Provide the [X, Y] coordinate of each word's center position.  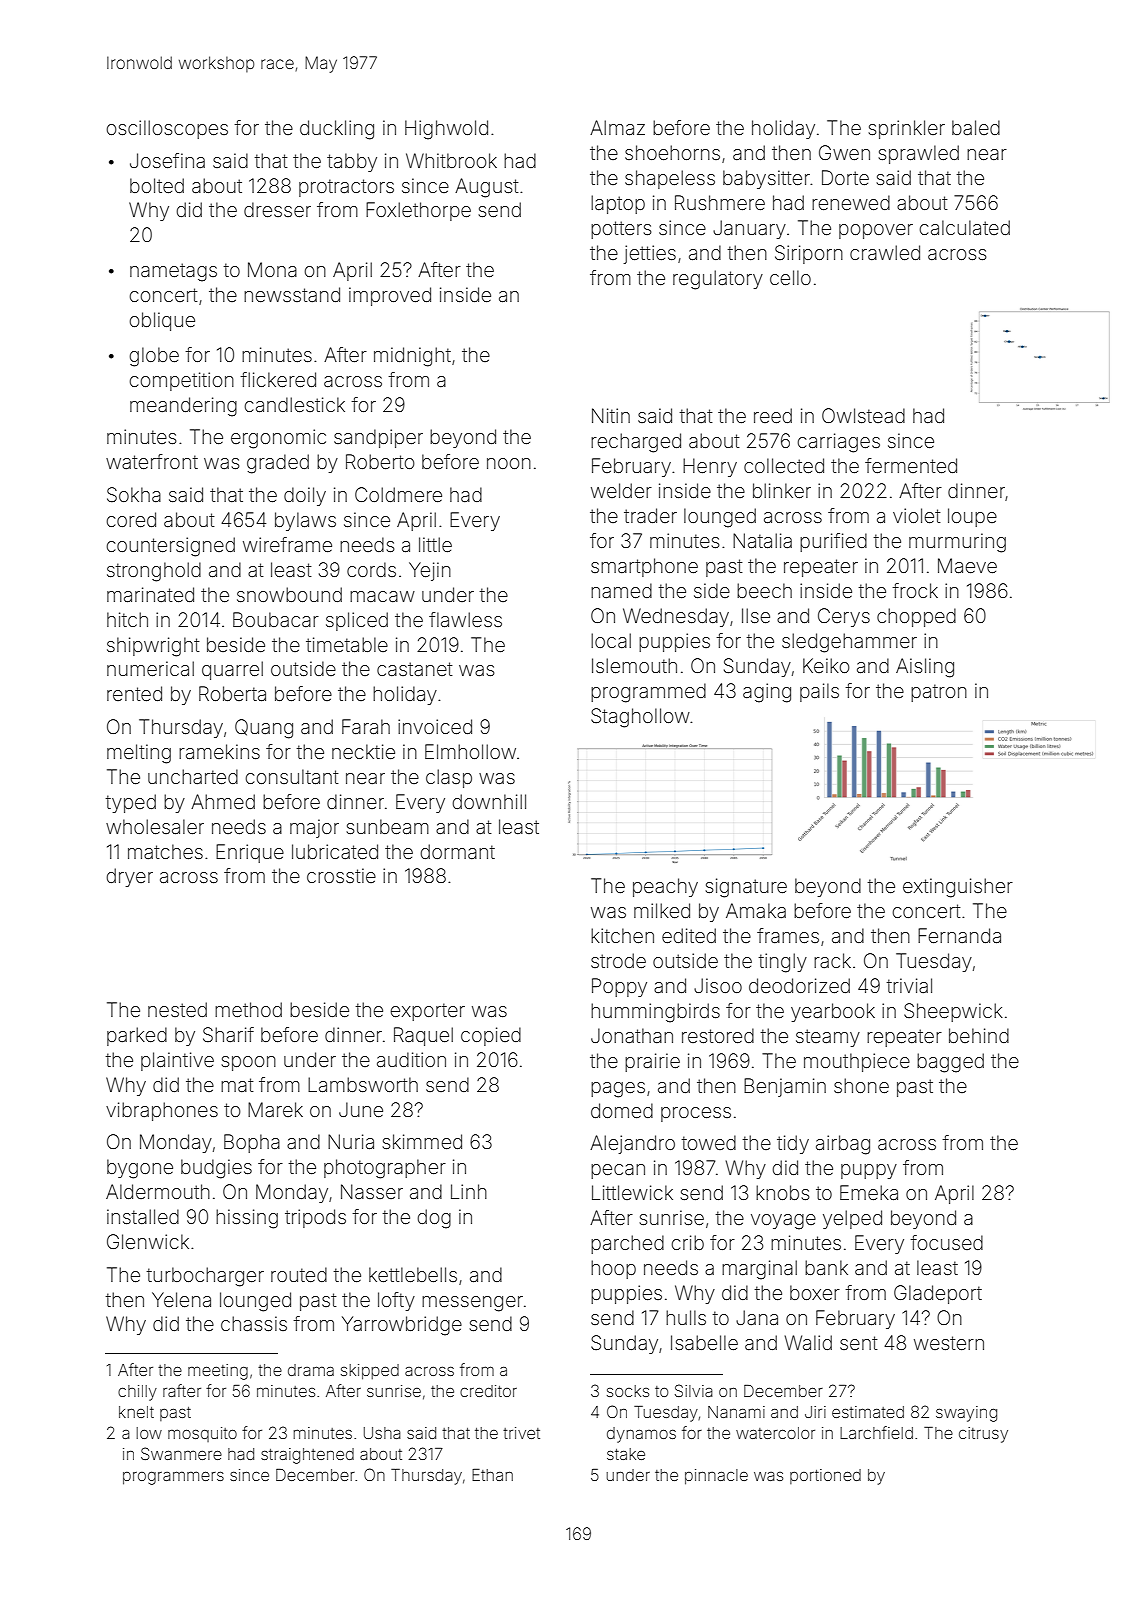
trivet [521, 1433]
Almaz [617, 127]
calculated [965, 227]
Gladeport [938, 1294]
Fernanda [959, 935]
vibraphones [162, 1111]
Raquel [423, 1036]
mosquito [202, 1434]
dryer [129, 877]
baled [976, 127]
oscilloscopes [167, 129]
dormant [457, 851]
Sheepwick [953, 1012]
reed [773, 415]
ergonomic [278, 439]
